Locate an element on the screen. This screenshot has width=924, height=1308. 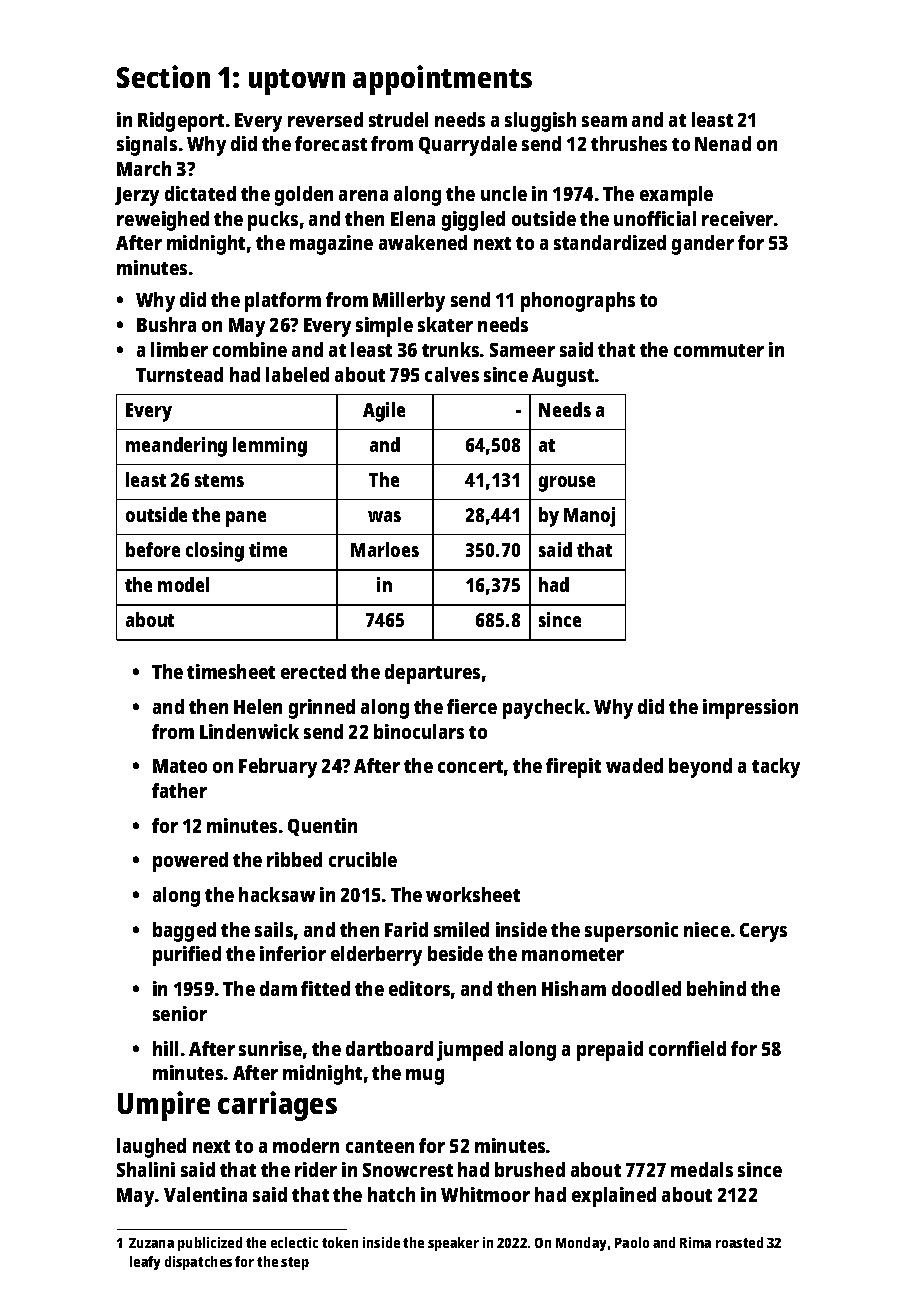
Umpire is located at coordinates (164, 1106).
